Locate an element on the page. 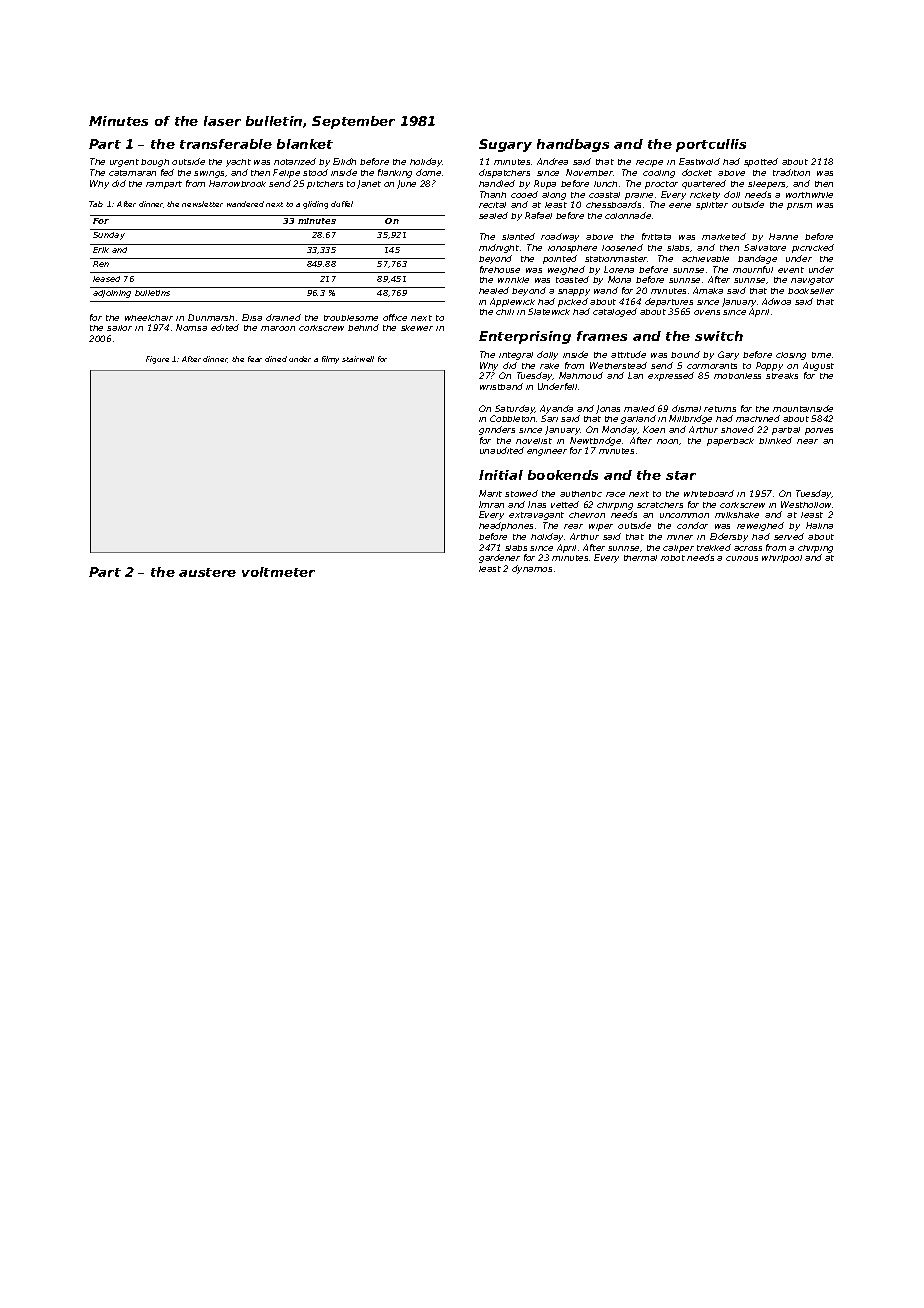  dynamos is located at coordinates (532, 569).
